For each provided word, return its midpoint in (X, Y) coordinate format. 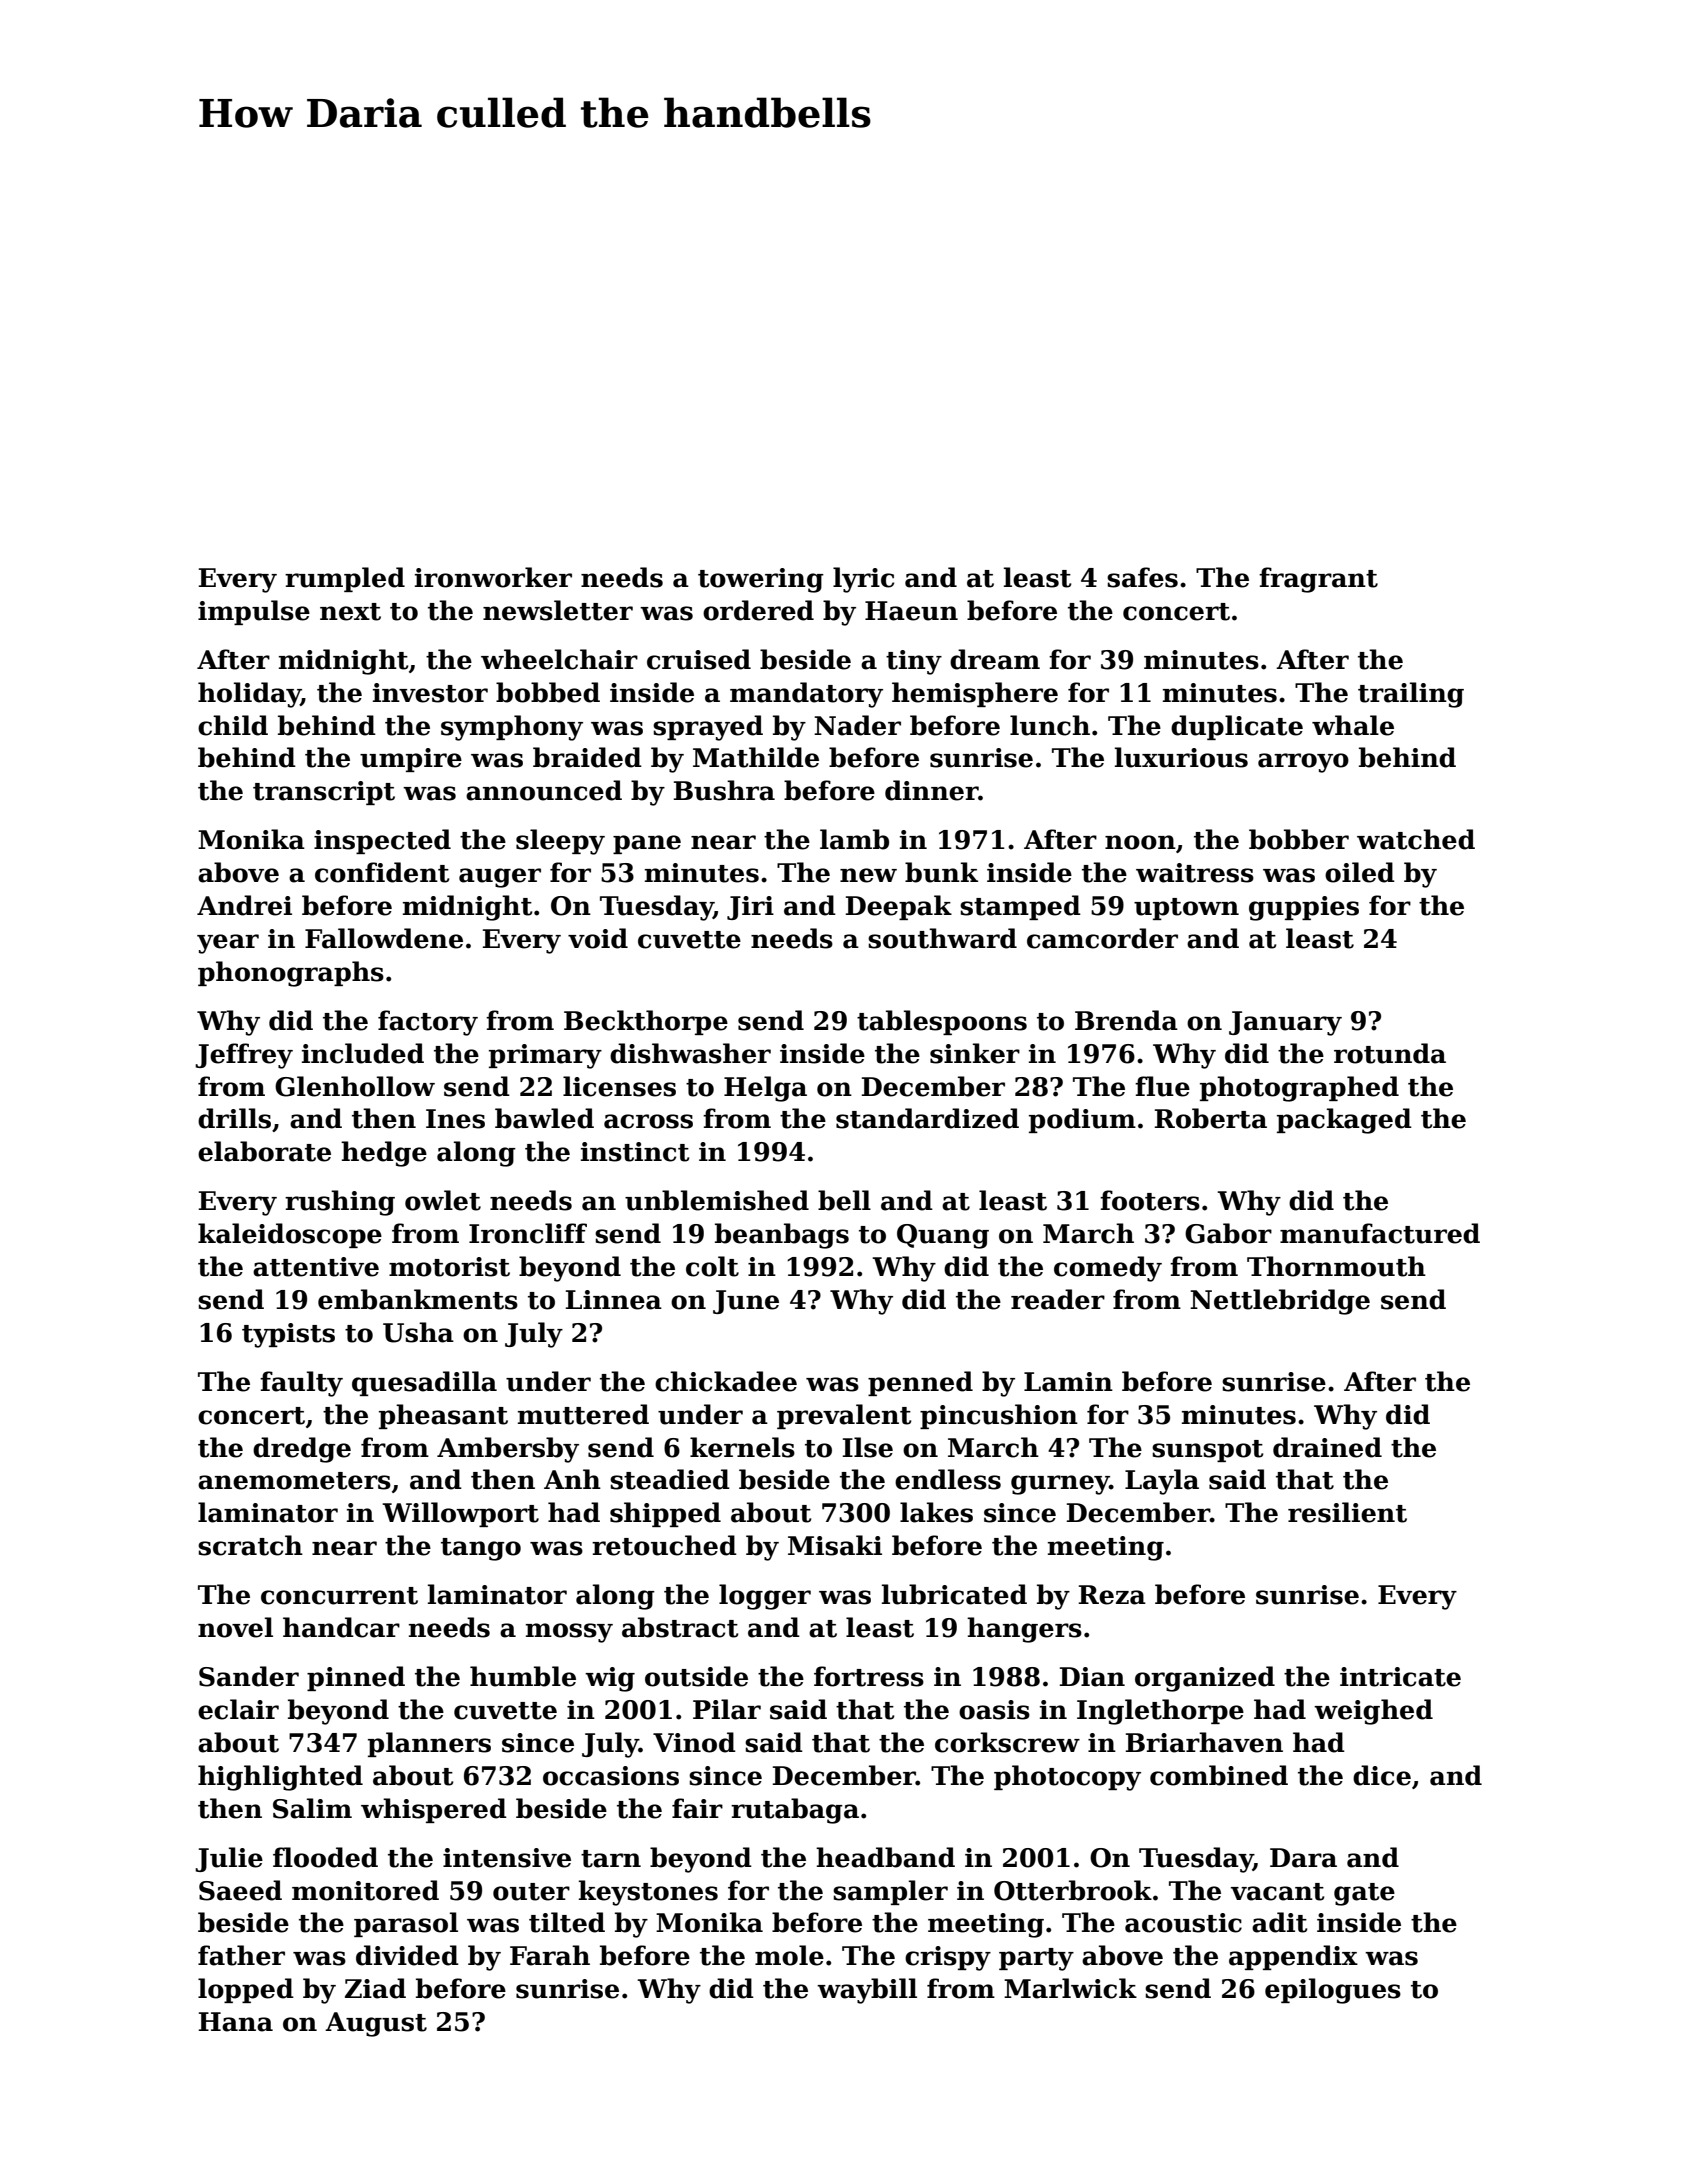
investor (430, 693)
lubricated (954, 1594)
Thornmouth (1336, 1266)
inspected (382, 841)
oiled (1360, 872)
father (241, 1955)
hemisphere (975, 694)
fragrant (1318, 580)
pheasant (443, 1416)
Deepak (899, 907)
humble (523, 1676)
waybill (867, 1991)
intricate (1400, 1677)
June (746, 1302)
